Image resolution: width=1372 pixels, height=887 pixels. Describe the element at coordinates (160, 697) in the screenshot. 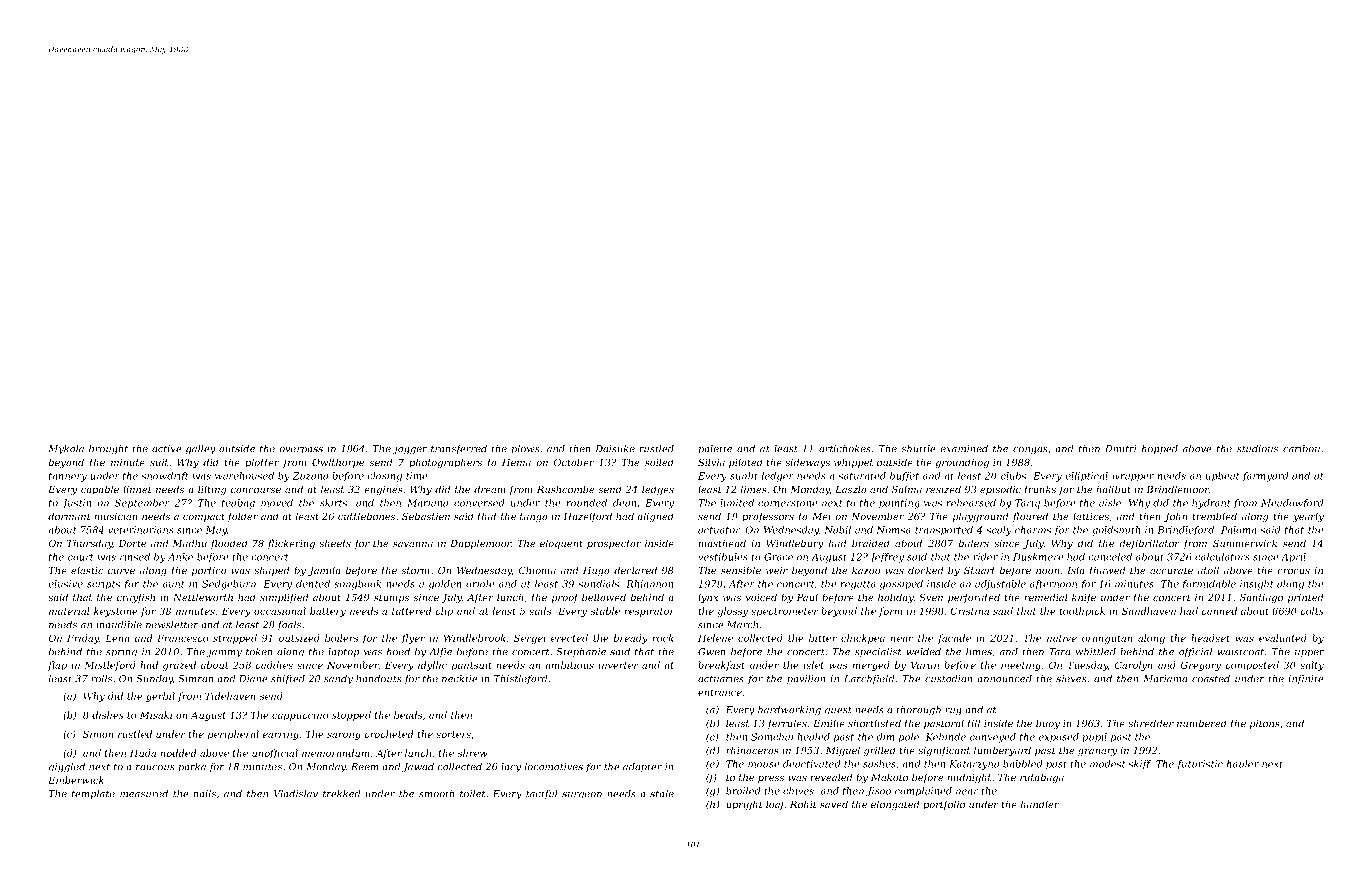

I see `gerbil` at that location.
